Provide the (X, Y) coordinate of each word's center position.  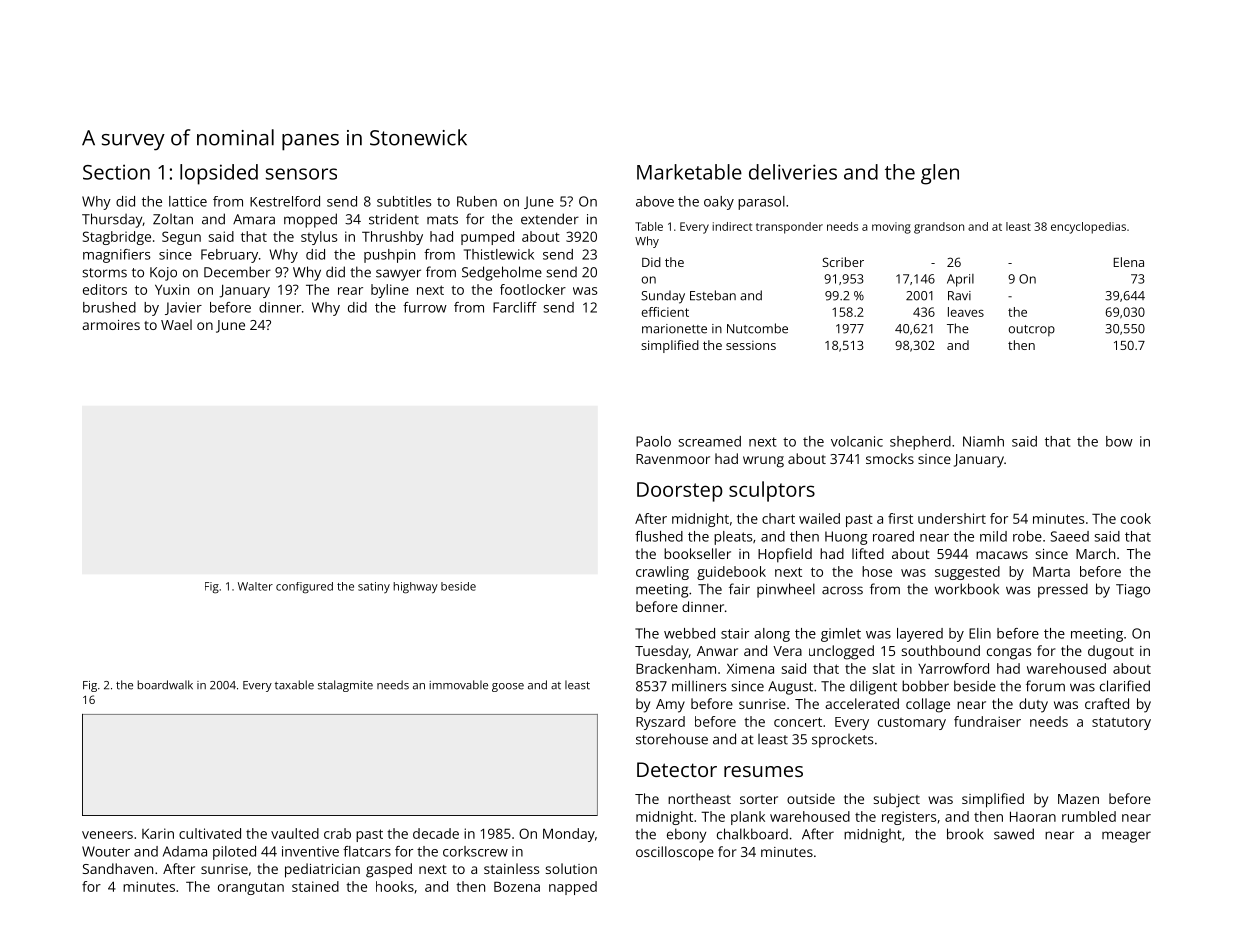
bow (1119, 441)
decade (436, 833)
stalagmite (345, 686)
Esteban (713, 295)
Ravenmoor (673, 459)
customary (912, 724)
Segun (181, 238)
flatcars (367, 851)
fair (739, 589)
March (1095, 553)
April (960, 280)
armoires (111, 325)
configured (304, 588)
